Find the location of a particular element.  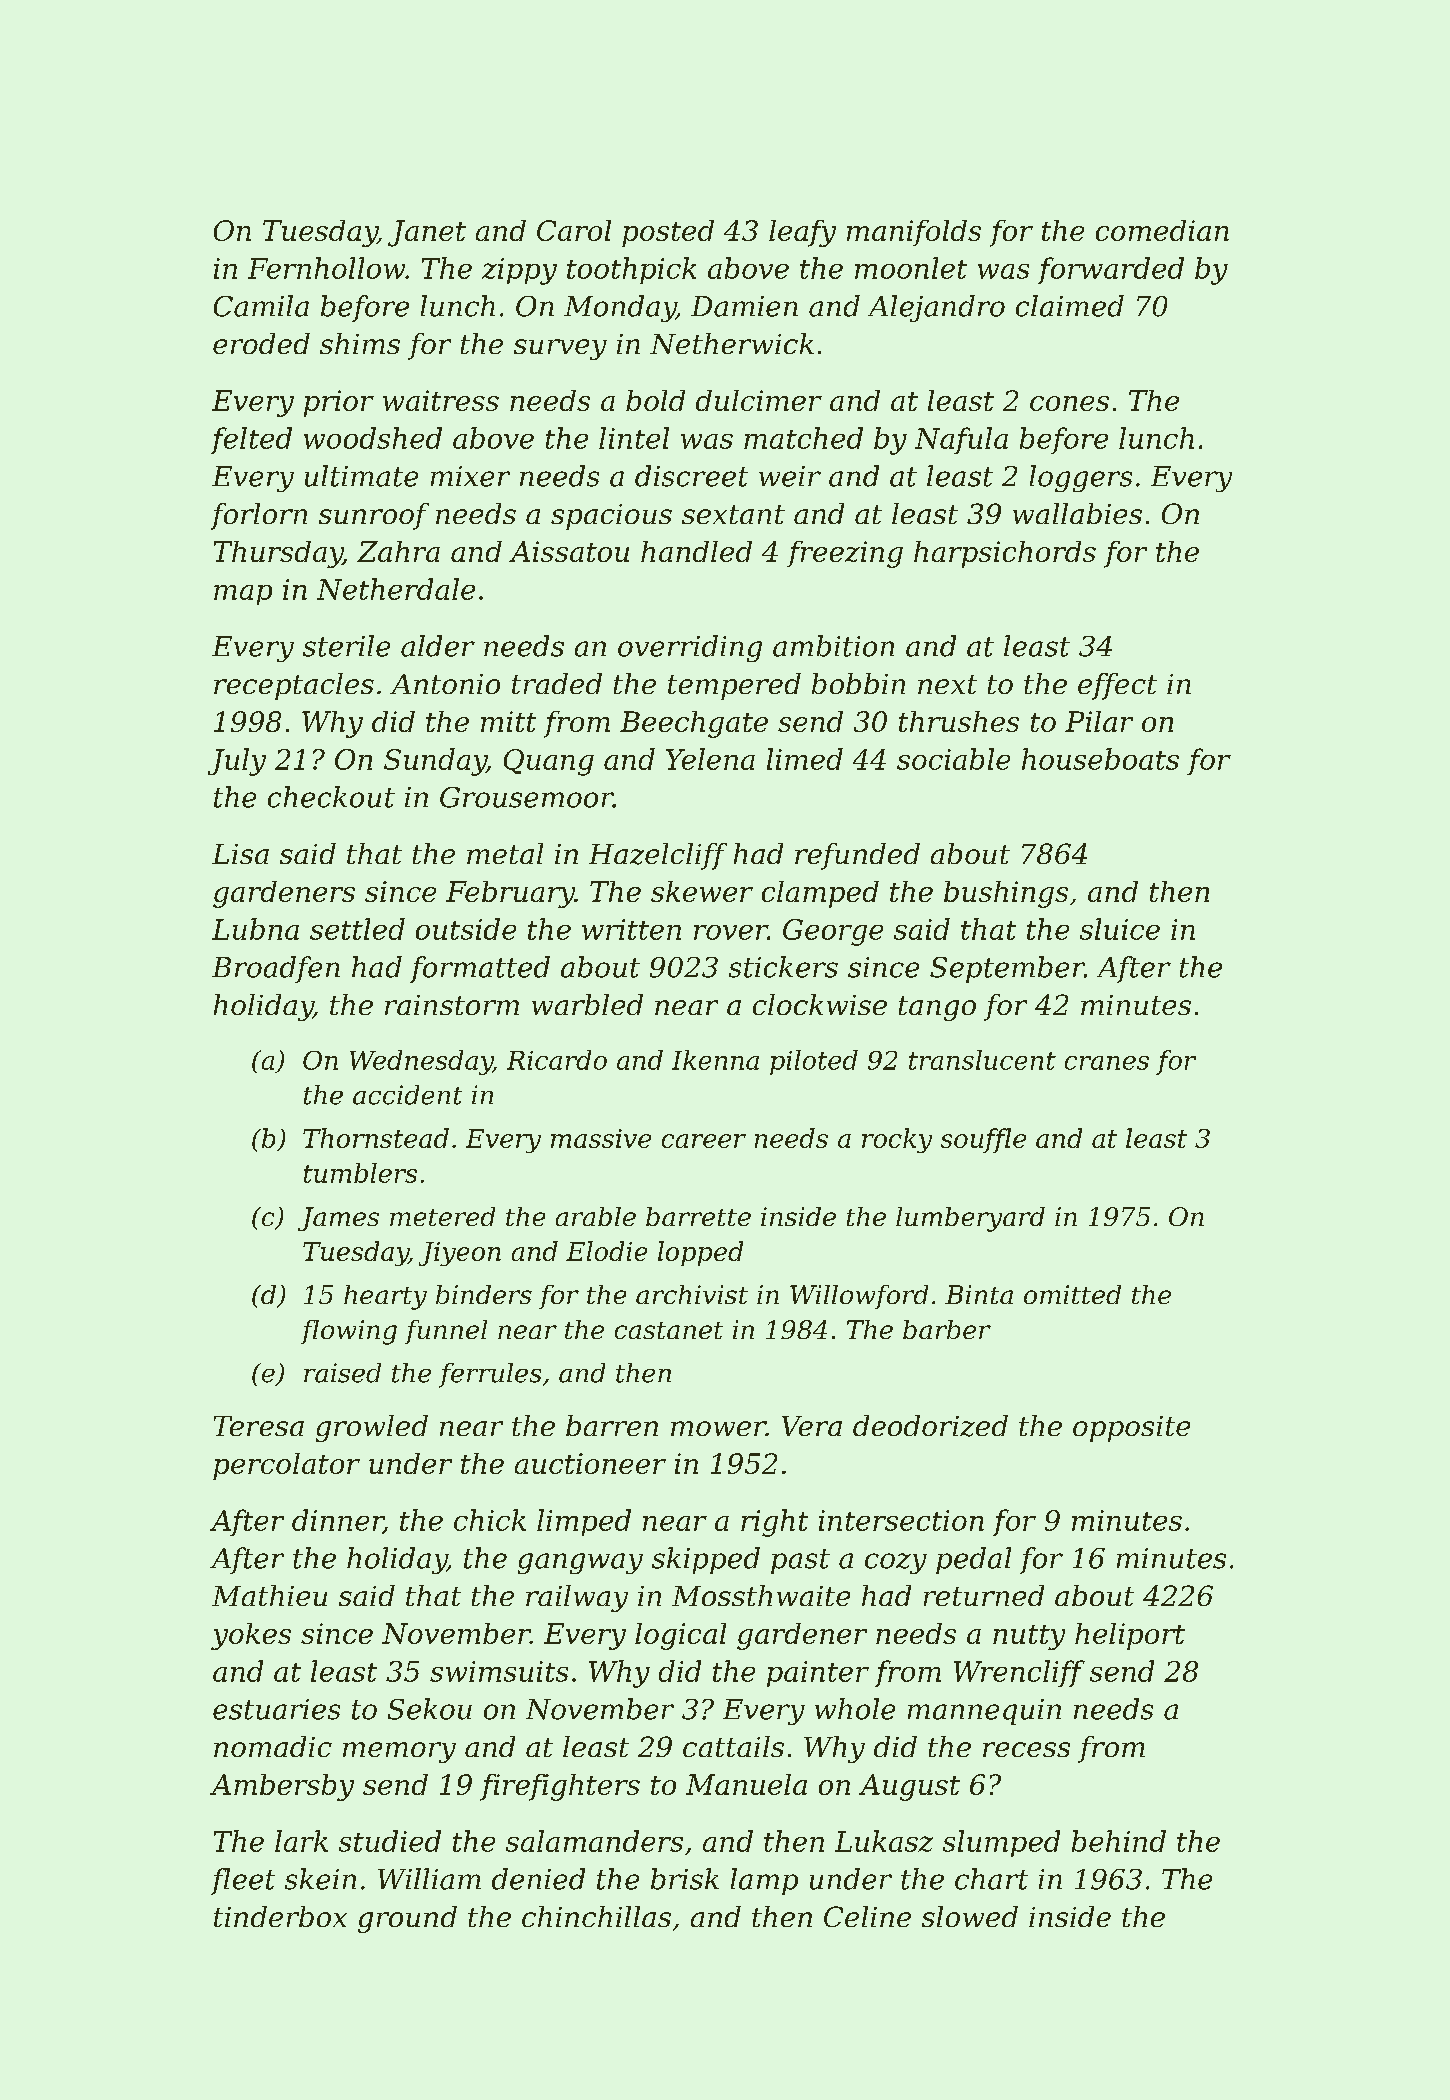

Fernhollow is located at coordinates (326, 268).
